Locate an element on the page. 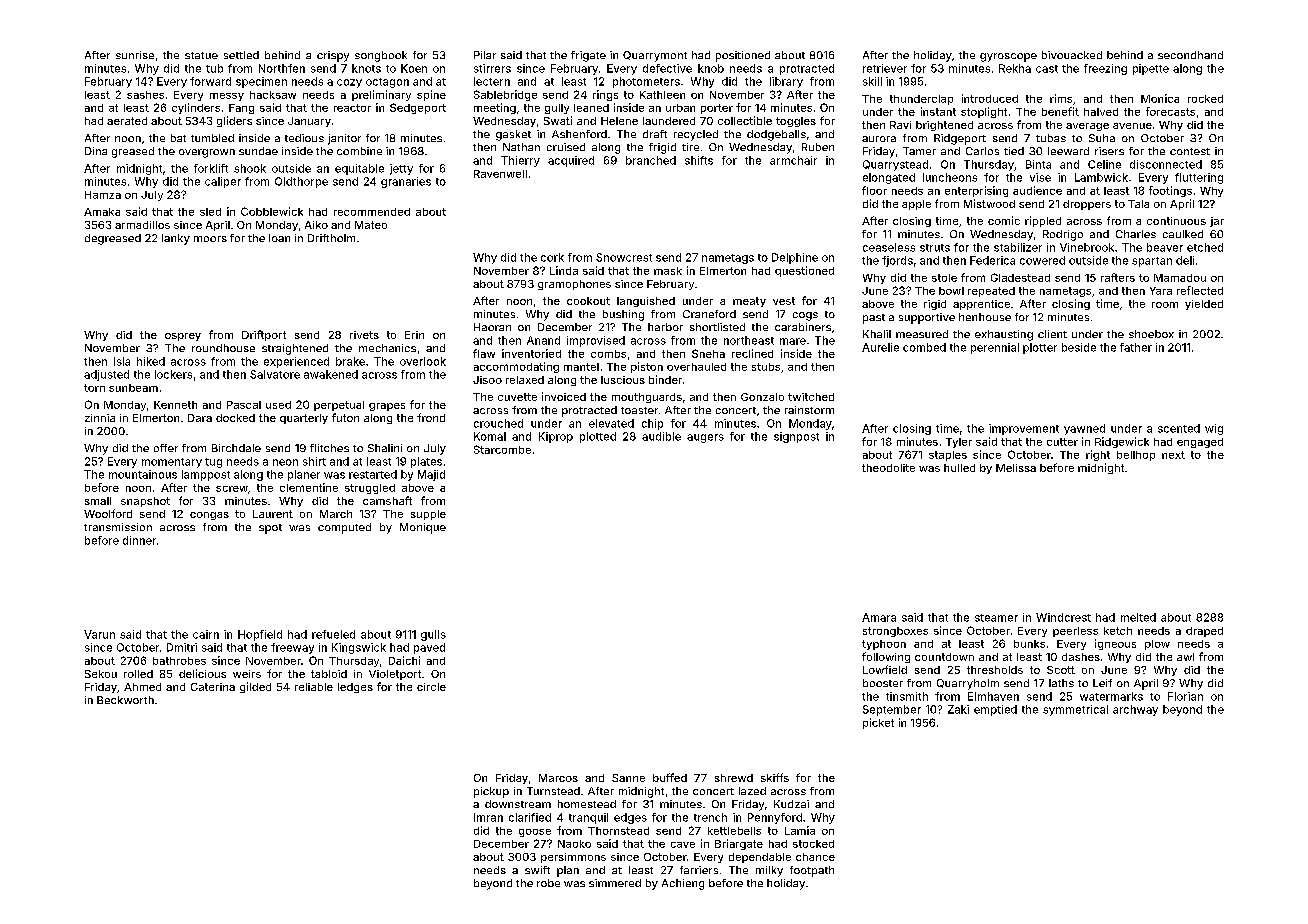  pipette is located at coordinates (1151, 69).
